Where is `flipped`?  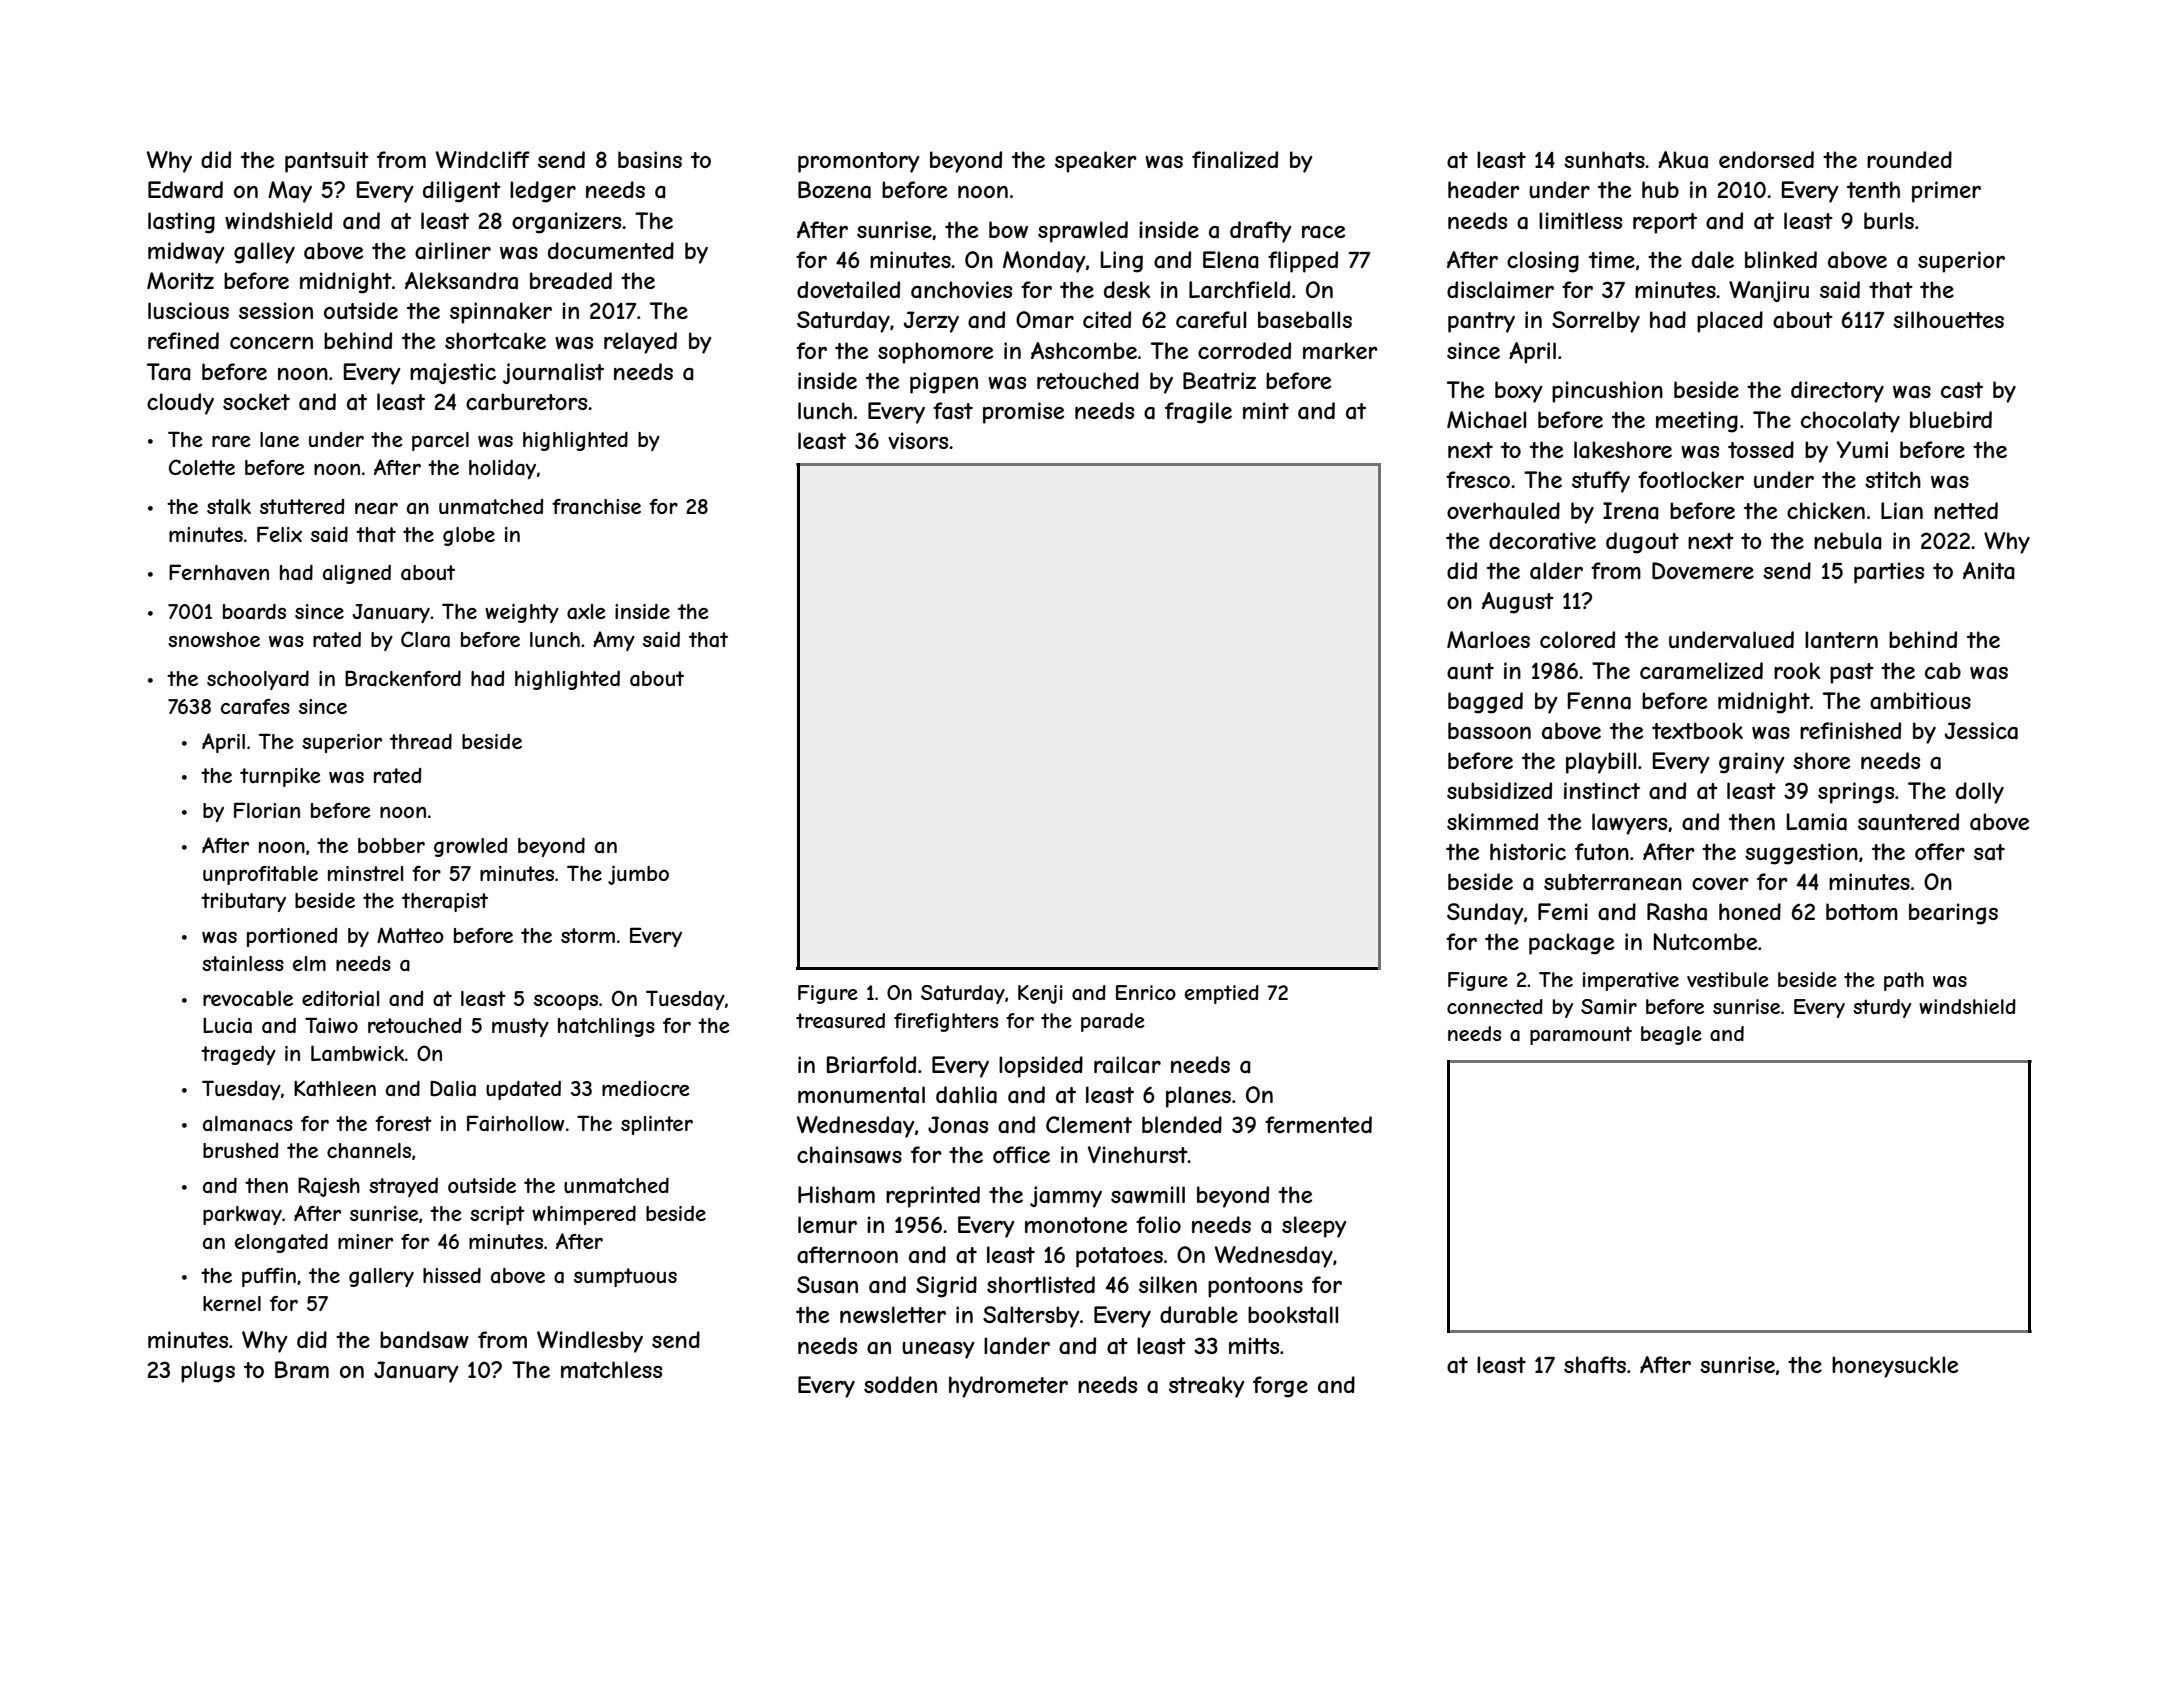
flipped is located at coordinates (1303, 262).
